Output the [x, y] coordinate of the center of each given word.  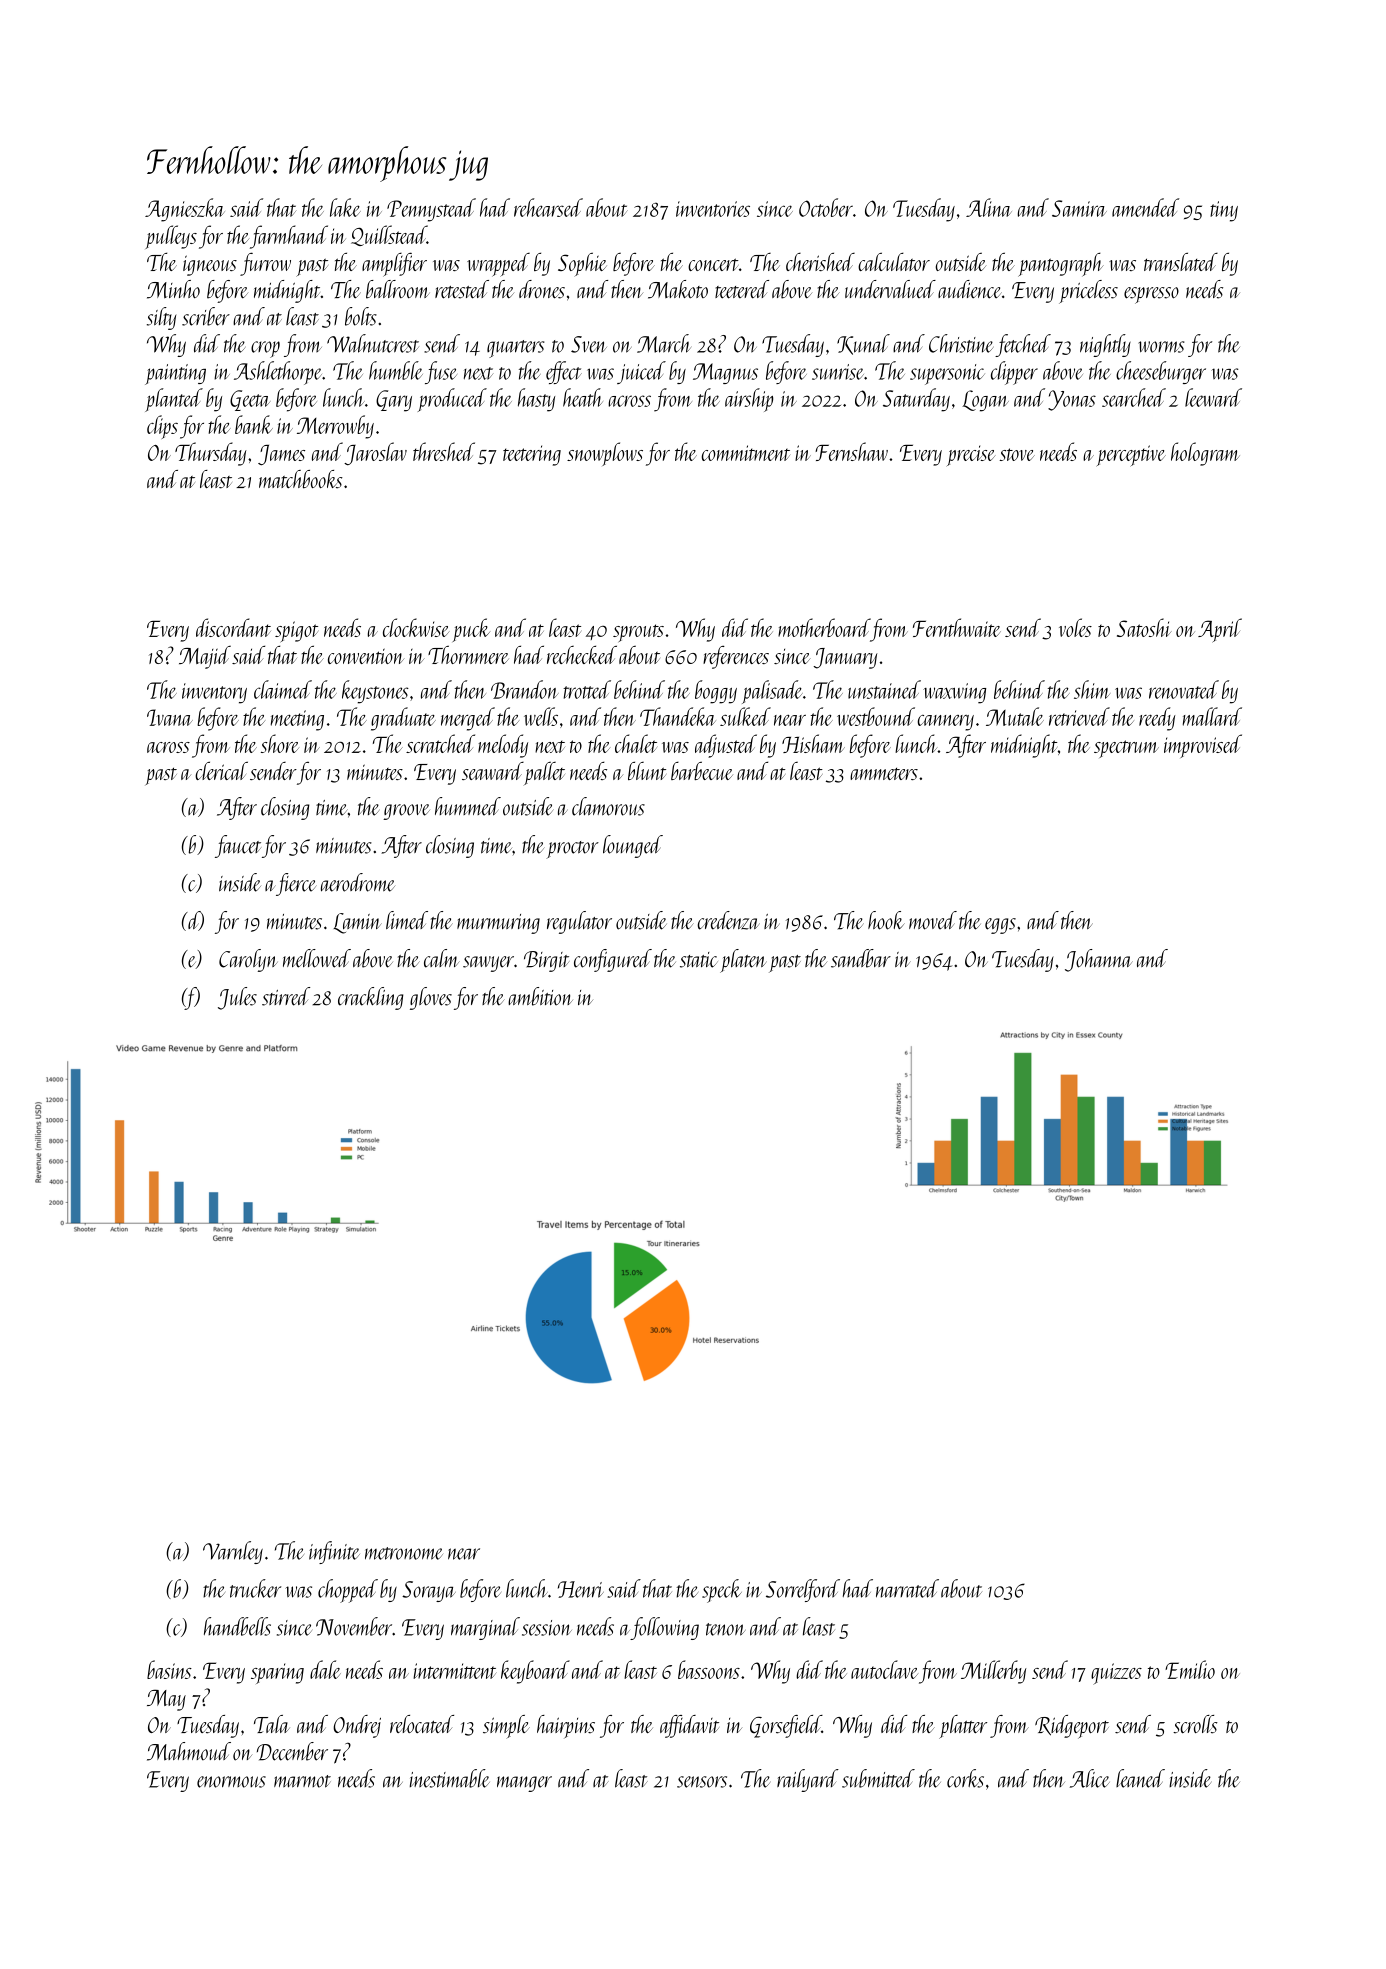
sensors [702, 1782]
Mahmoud [189, 1751]
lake [345, 207]
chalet [636, 743]
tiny [1224, 211]
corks [965, 1778]
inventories [713, 209]
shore [280, 743]
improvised [1203, 746]
